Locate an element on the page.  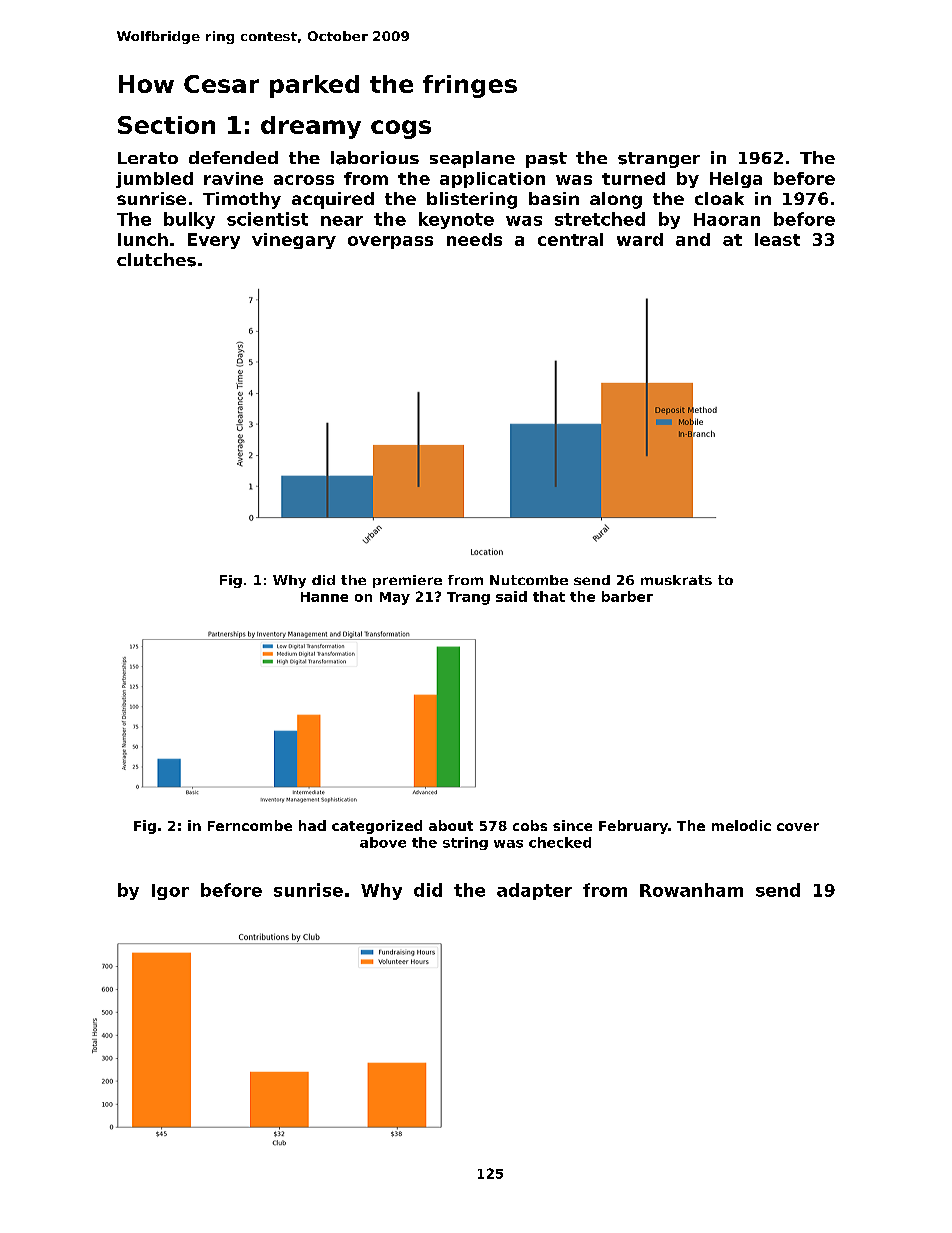
Section is located at coordinates (166, 125).
